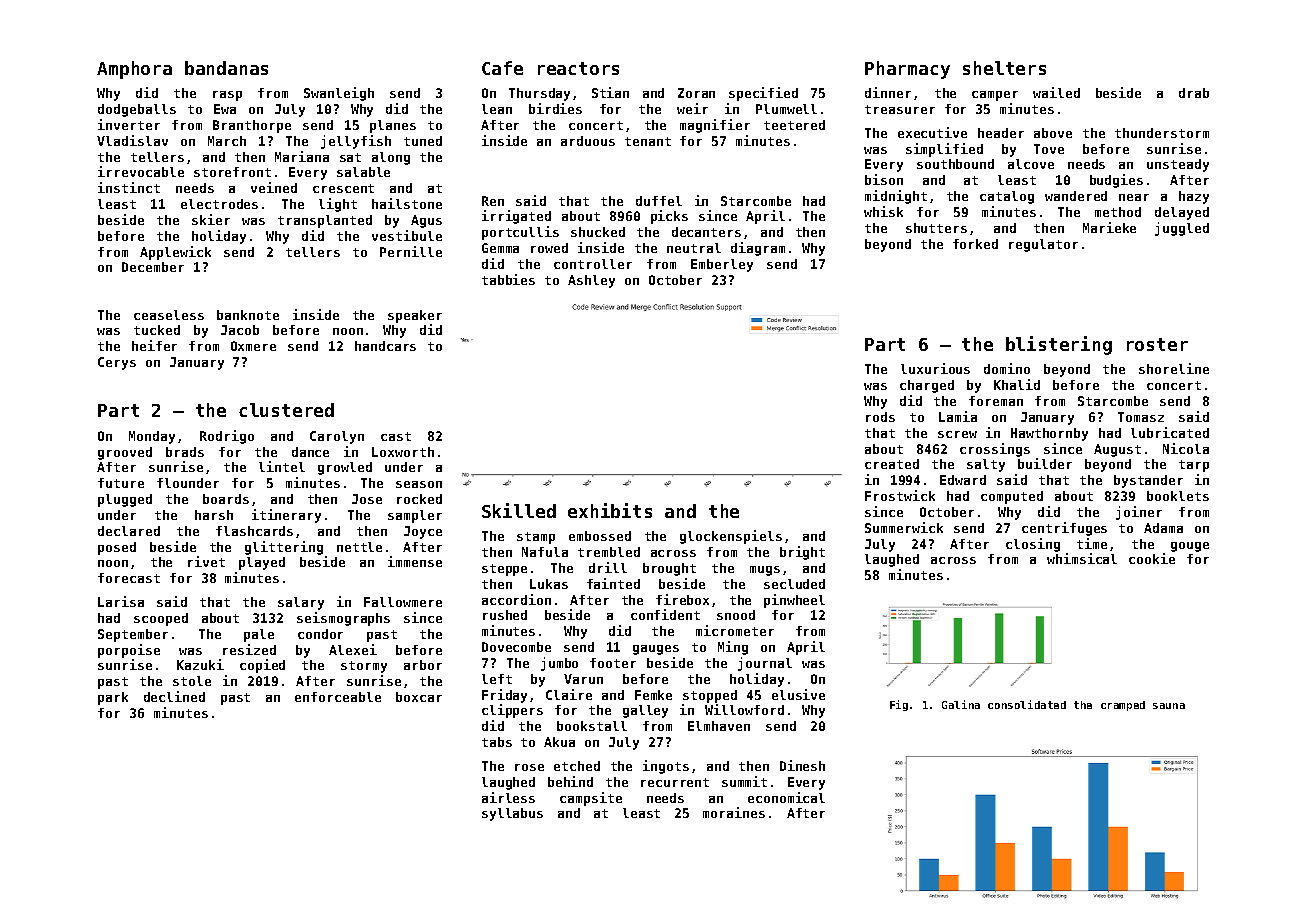  Describe the element at coordinates (675, 782) in the screenshot. I see `recurrent` at that location.
